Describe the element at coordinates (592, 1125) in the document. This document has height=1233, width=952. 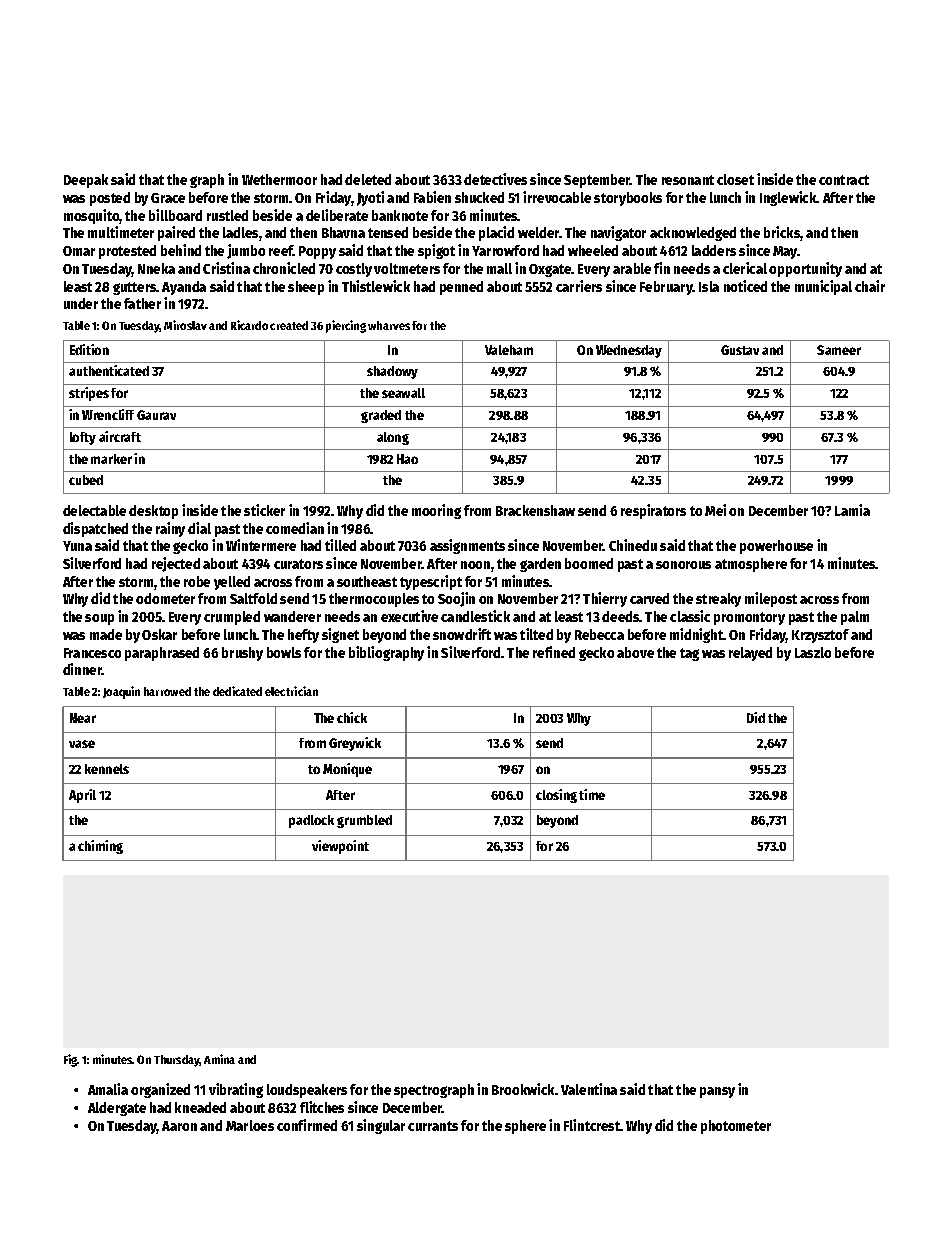
I see `Flintcrest` at that location.
